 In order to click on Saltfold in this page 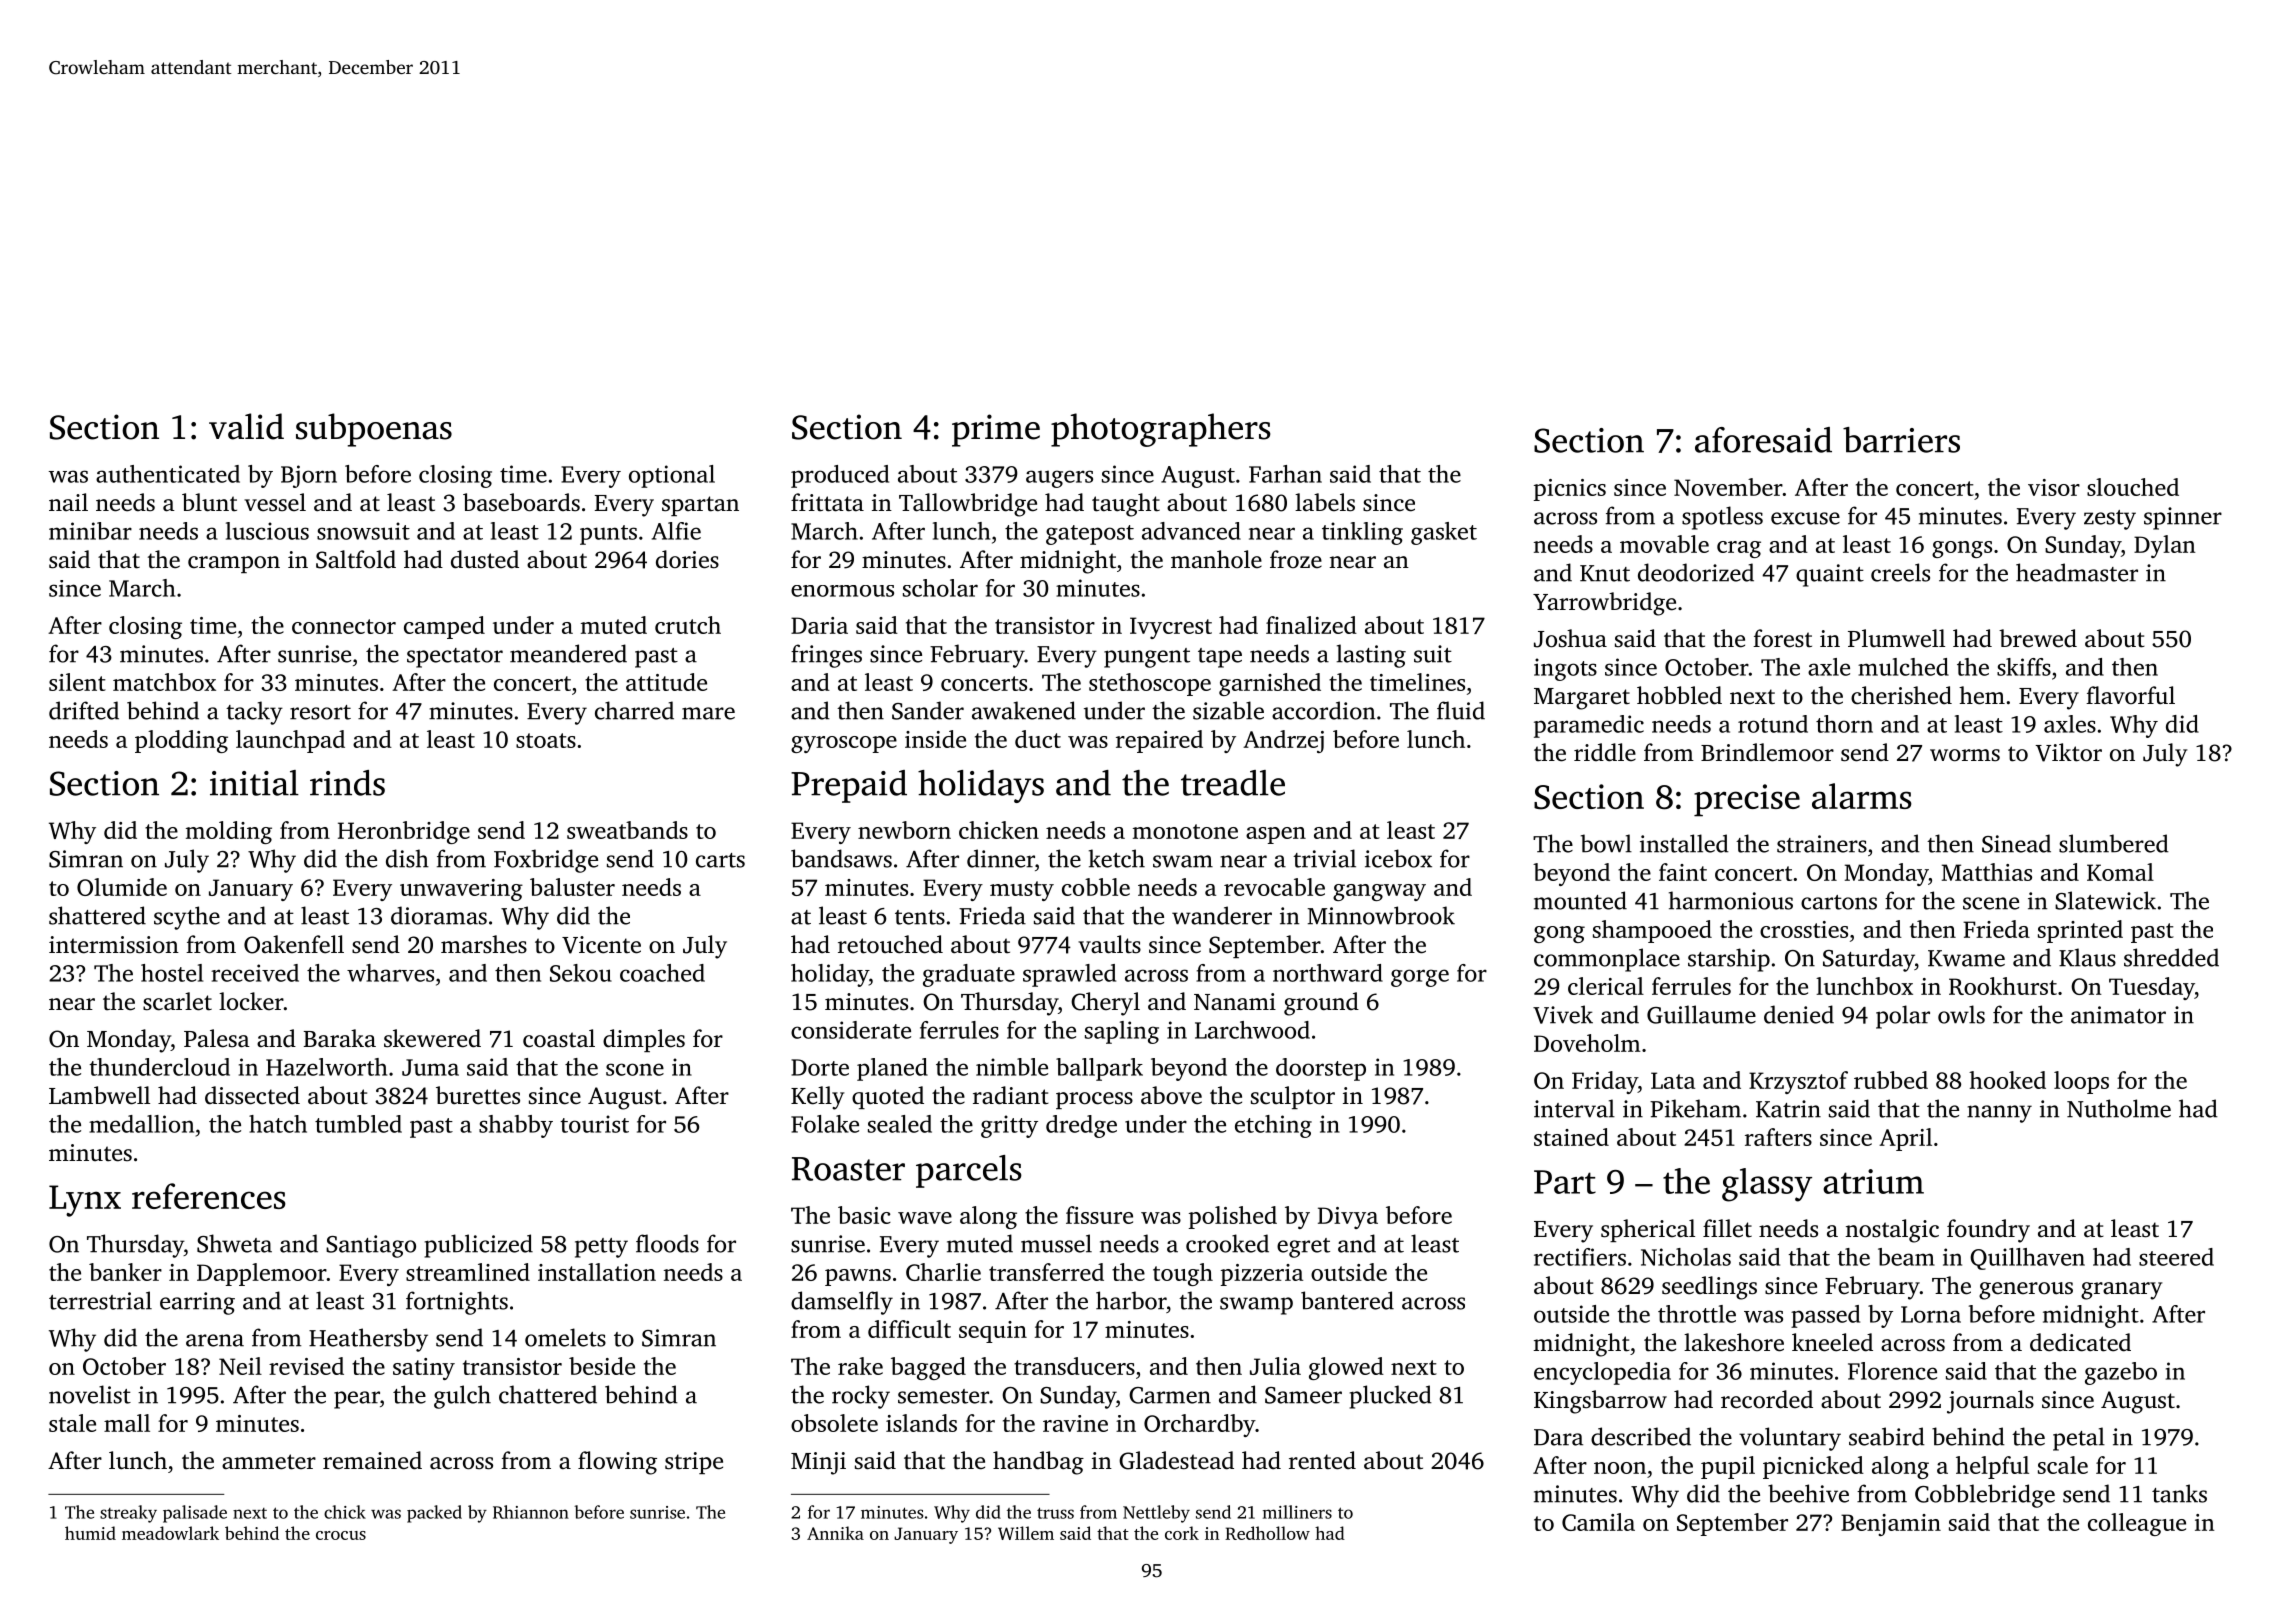, I will do `click(356, 559)`.
